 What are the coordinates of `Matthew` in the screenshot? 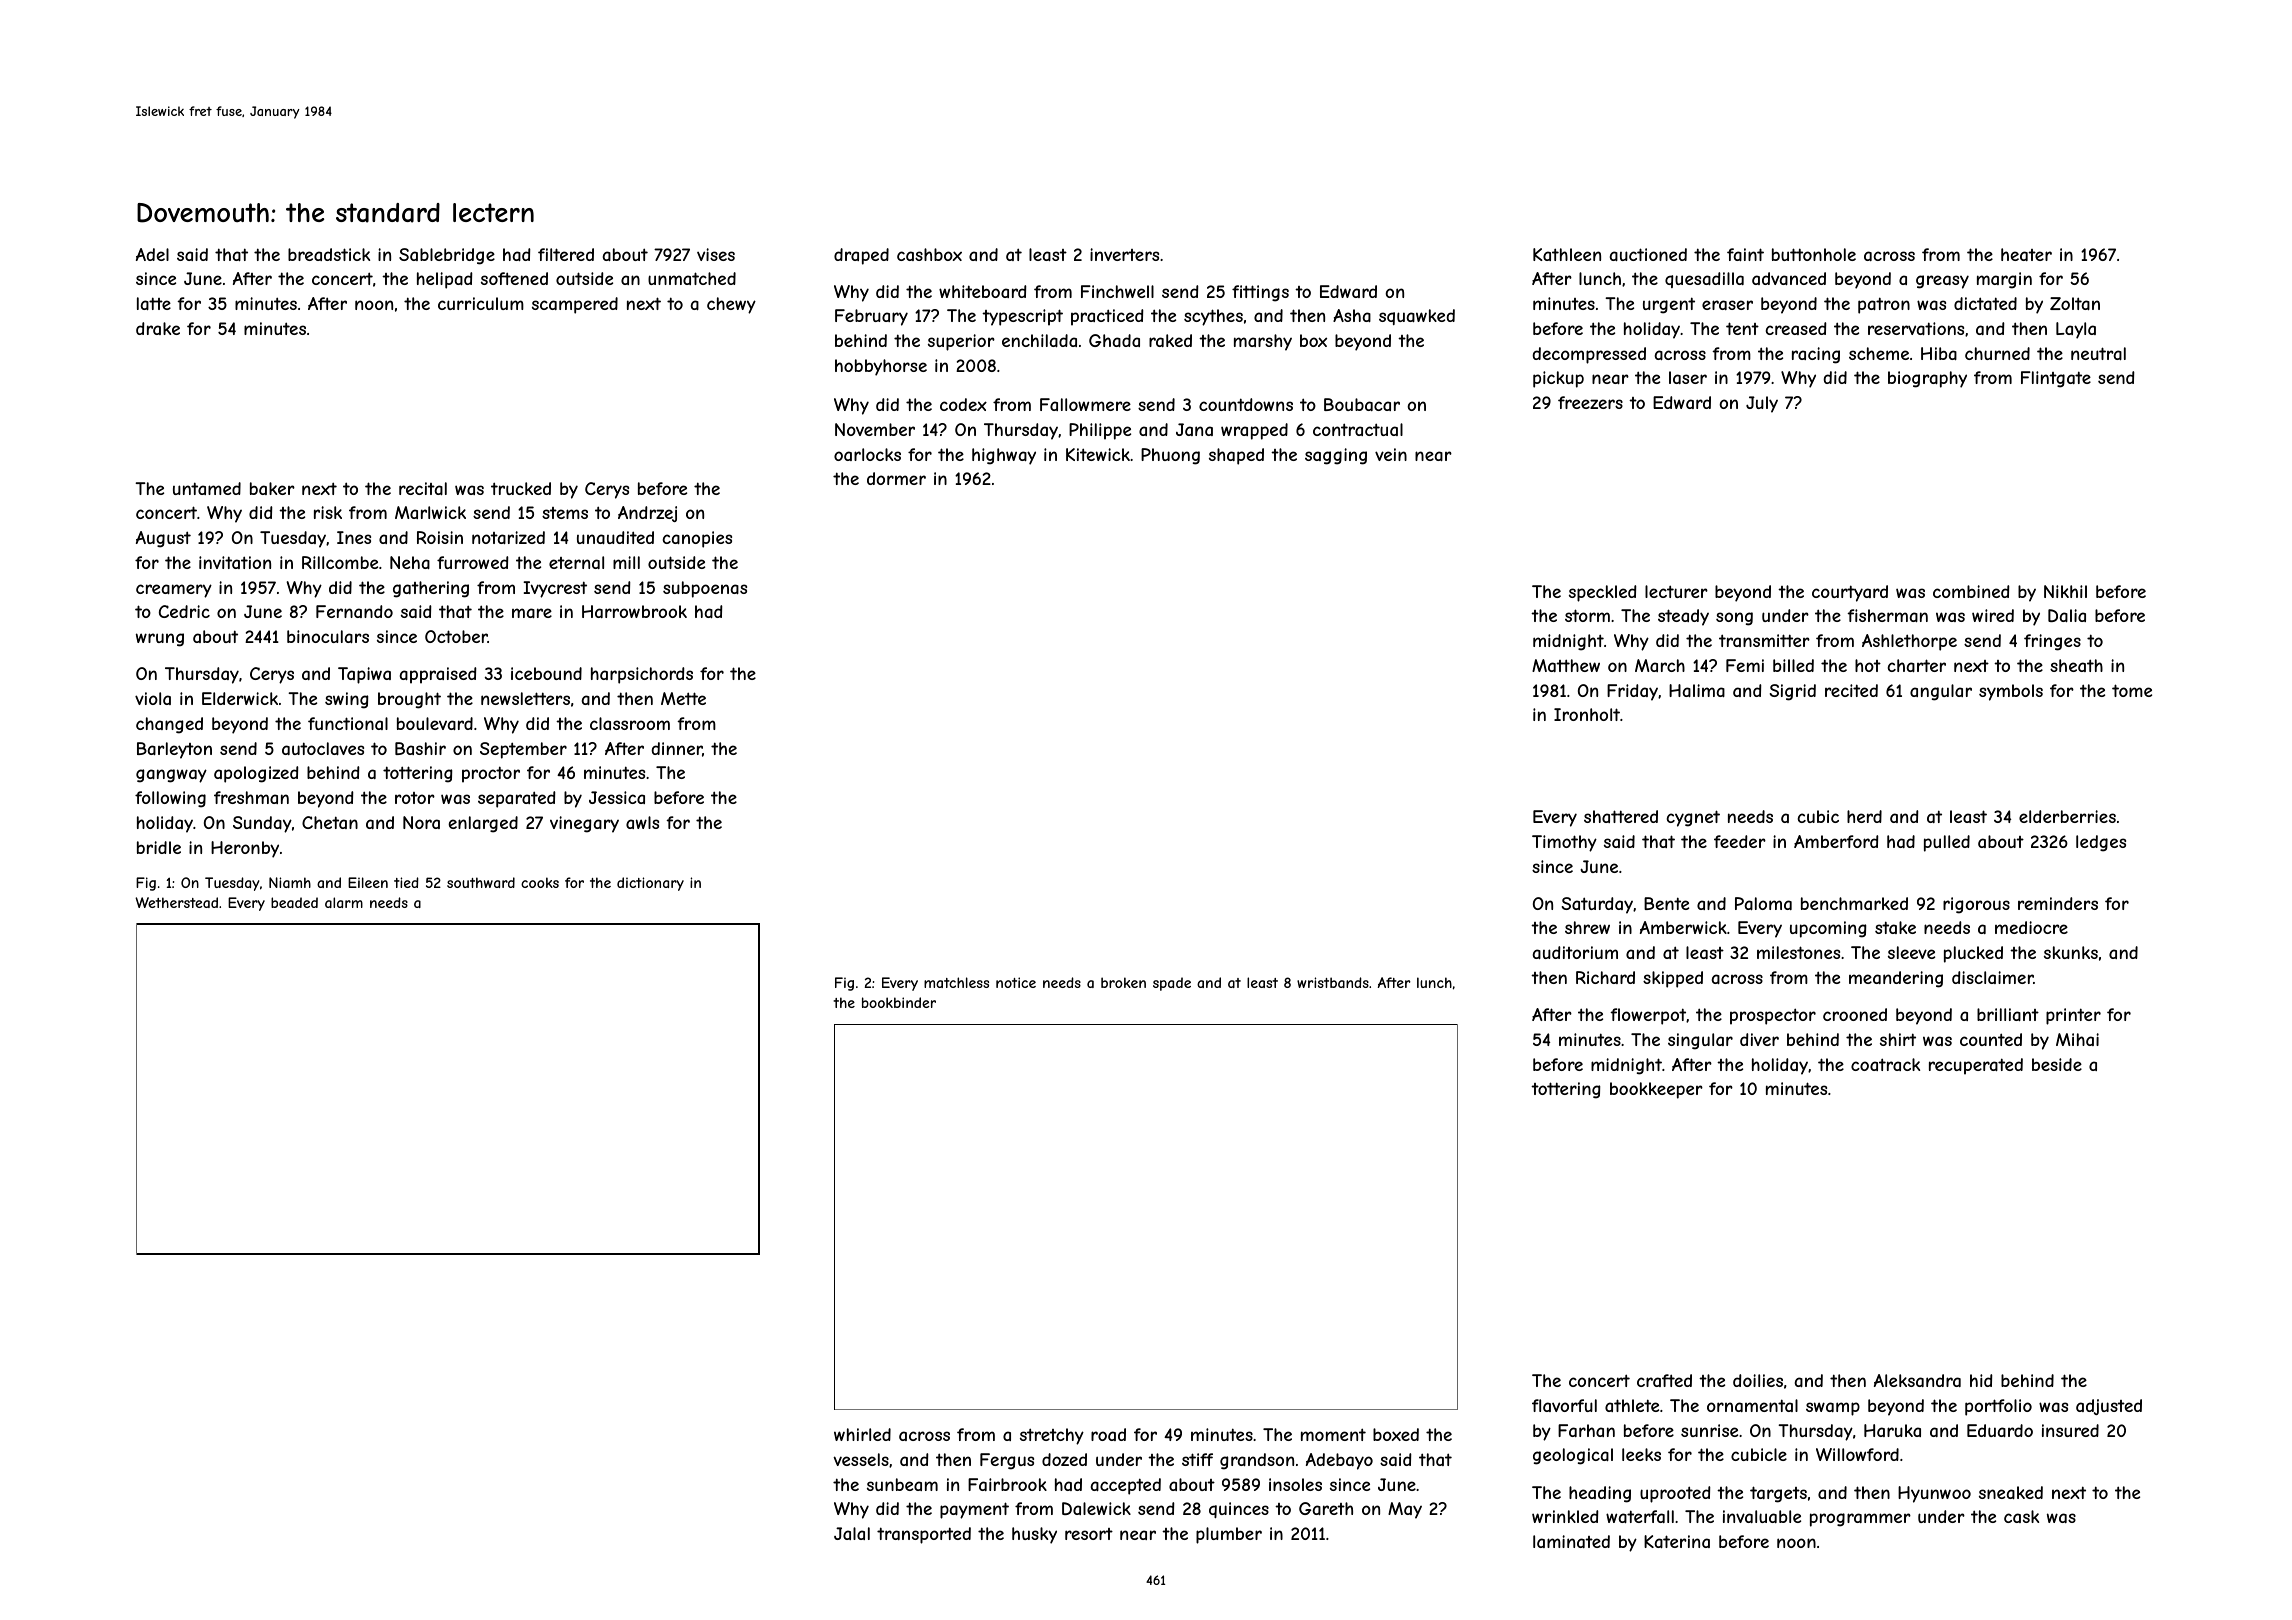 It's located at (1566, 665).
